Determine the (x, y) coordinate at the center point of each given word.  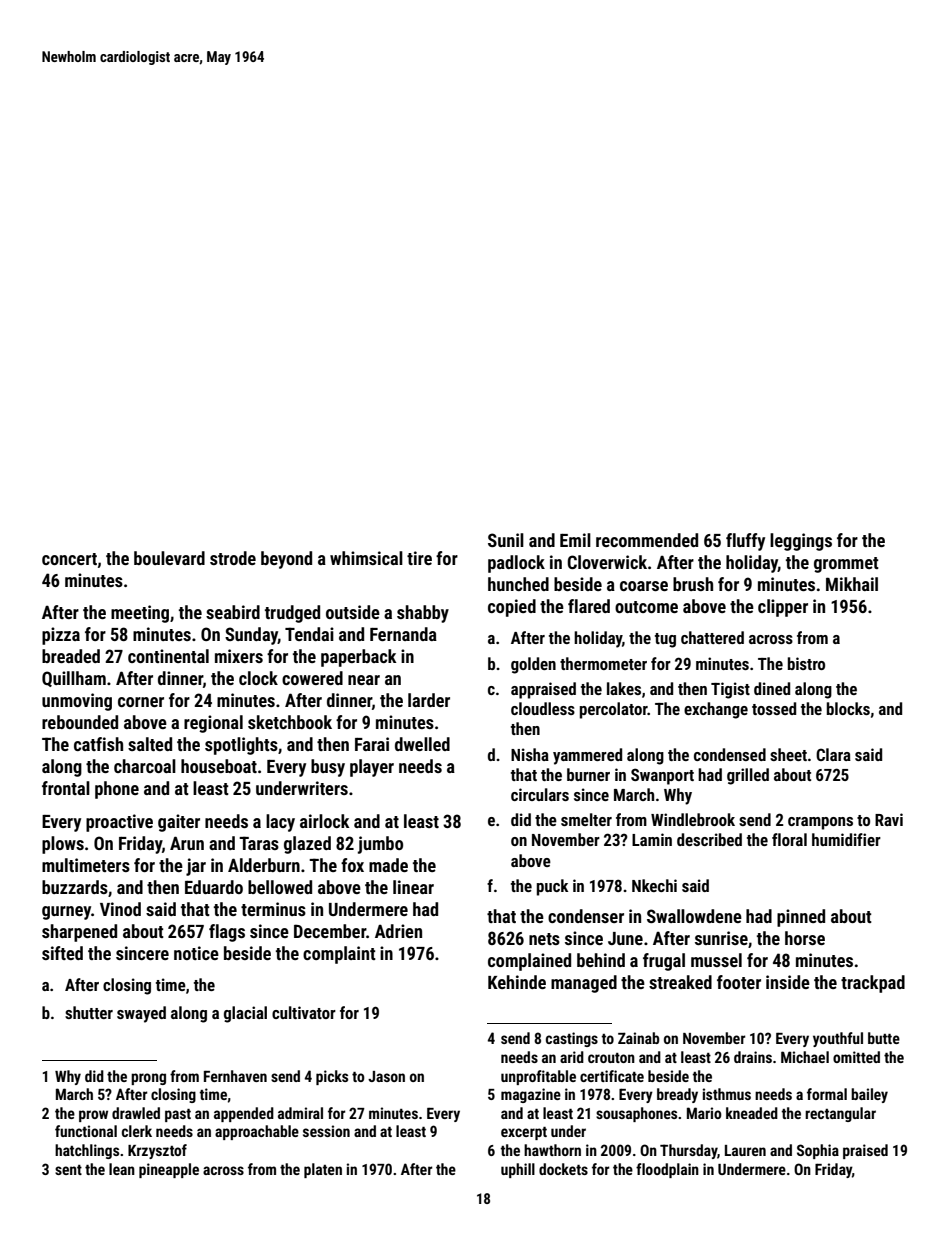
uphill (518, 1170)
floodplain (667, 1170)
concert (69, 559)
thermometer (603, 663)
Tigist (730, 690)
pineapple (169, 1170)
